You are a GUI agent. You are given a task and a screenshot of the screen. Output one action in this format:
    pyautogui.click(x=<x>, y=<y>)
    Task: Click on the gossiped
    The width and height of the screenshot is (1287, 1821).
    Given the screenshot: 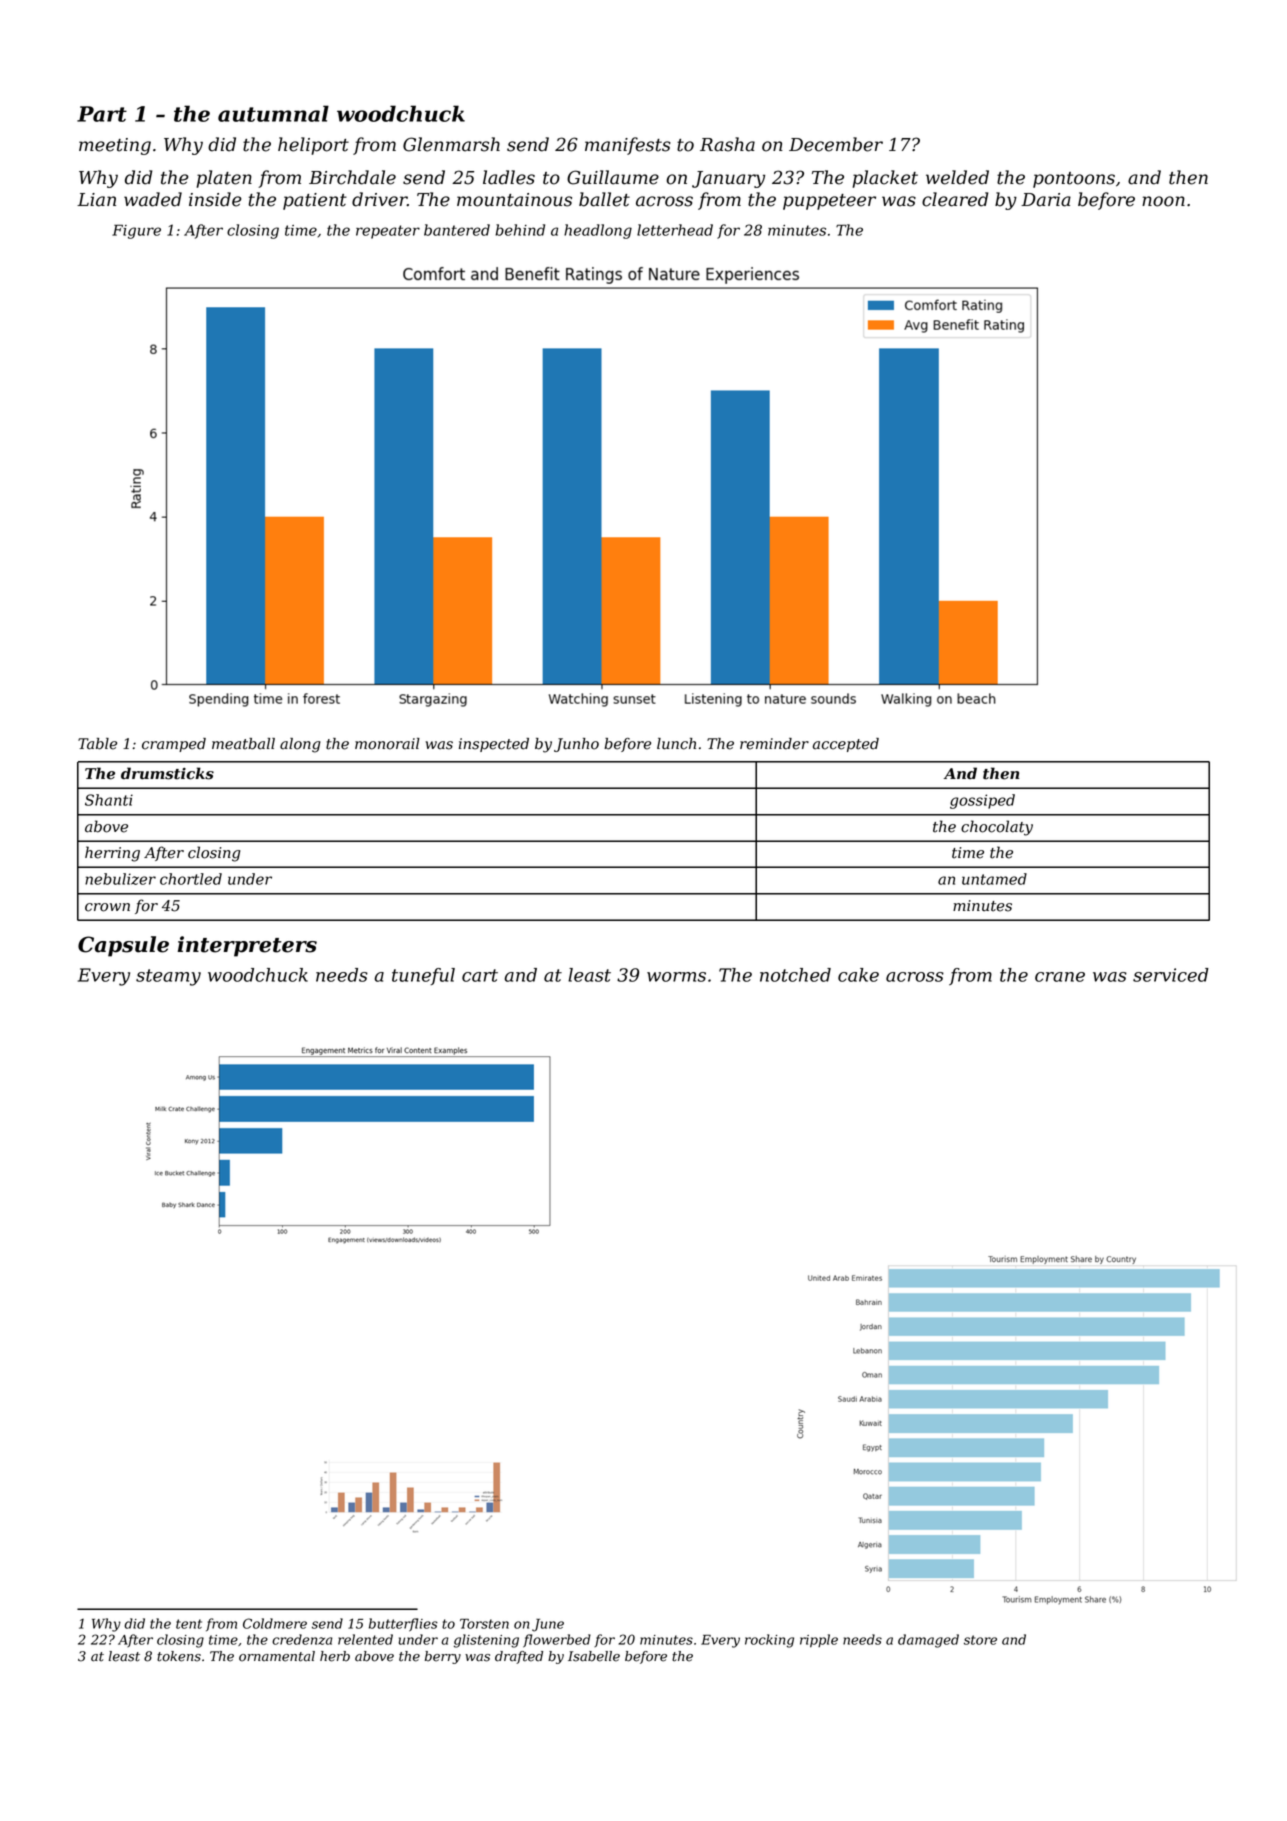 What is the action you would take?
    pyautogui.click(x=982, y=801)
